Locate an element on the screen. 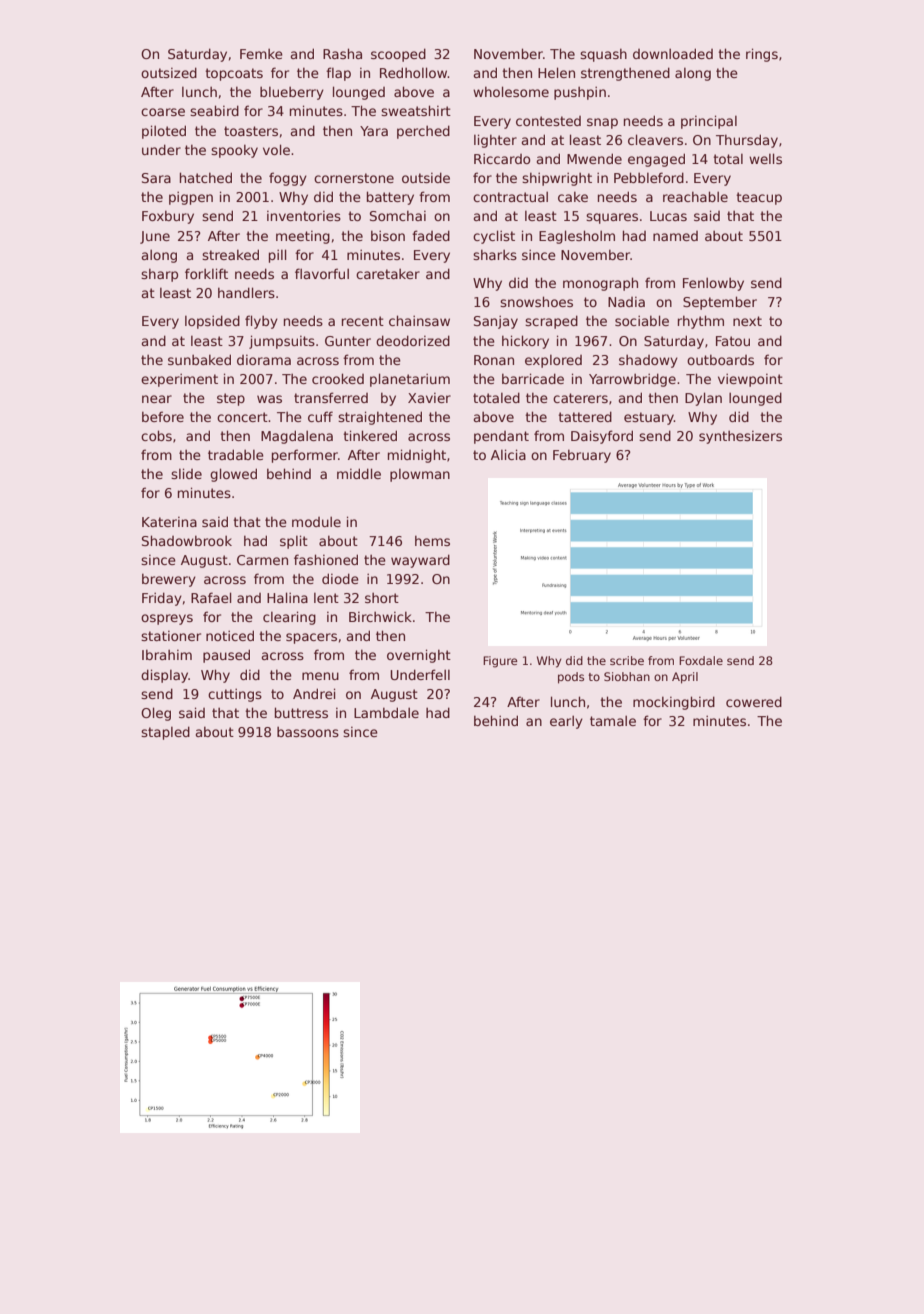 This screenshot has height=1314, width=924. tinkered is located at coordinates (370, 435).
